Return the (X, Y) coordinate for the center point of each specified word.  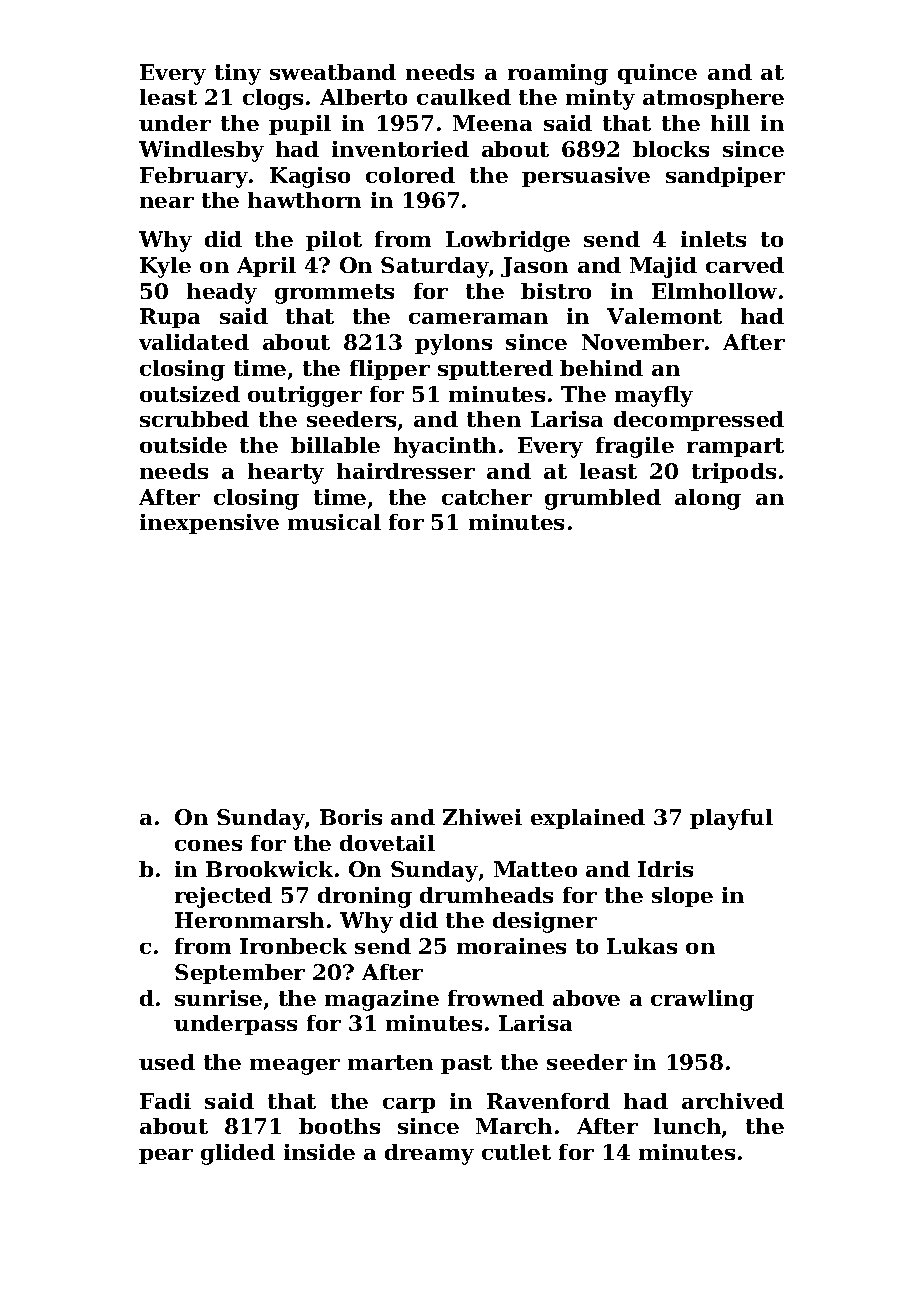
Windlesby (201, 151)
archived (733, 1101)
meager (295, 1067)
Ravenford (548, 1101)
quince (657, 74)
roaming (558, 74)
